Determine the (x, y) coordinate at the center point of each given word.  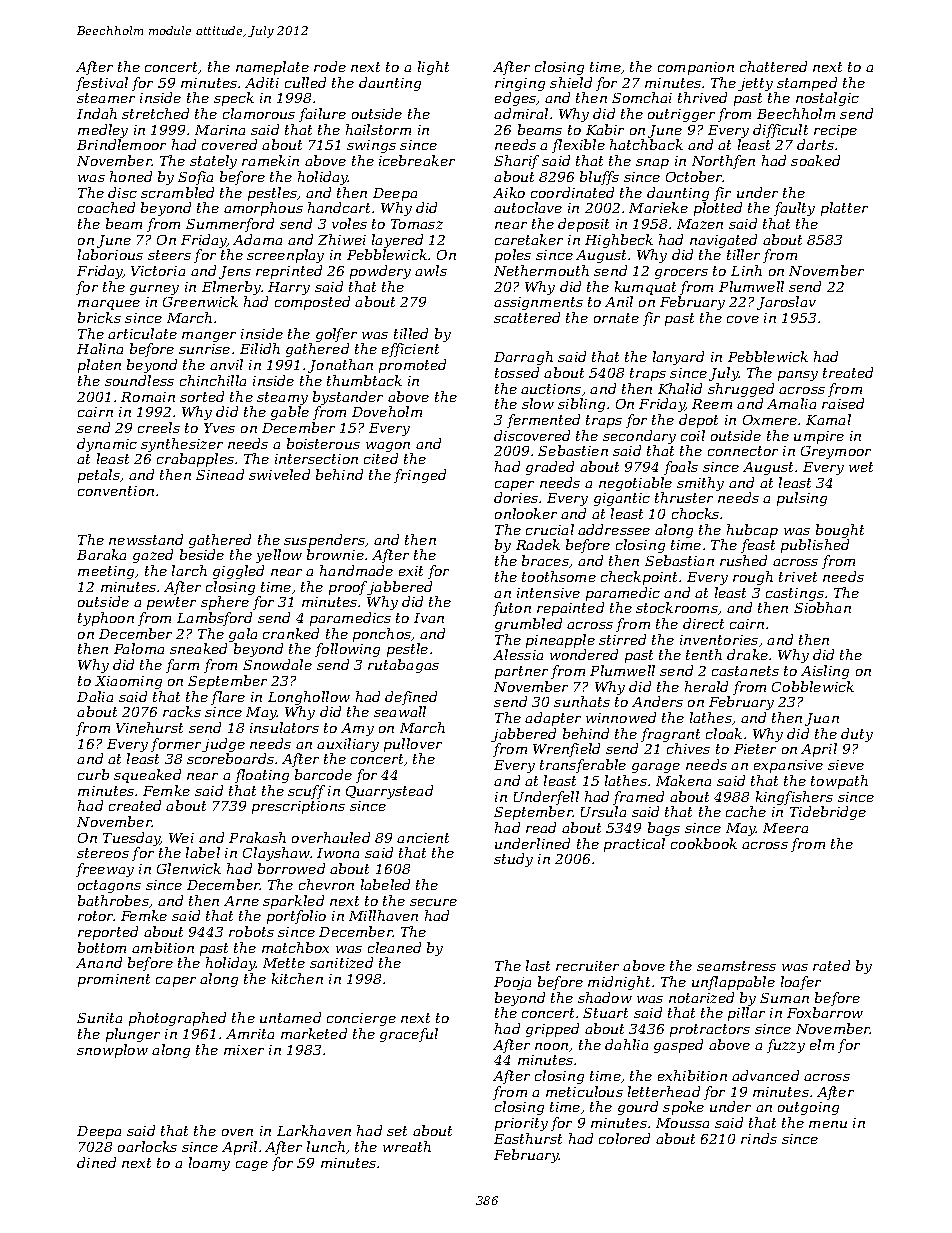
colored (624, 1138)
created (135, 805)
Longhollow (309, 698)
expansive (788, 766)
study (513, 860)
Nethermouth (541, 270)
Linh (746, 270)
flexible (578, 146)
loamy (209, 1164)
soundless (139, 380)
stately (213, 162)
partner (521, 672)
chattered (773, 66)
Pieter (755, 749)
